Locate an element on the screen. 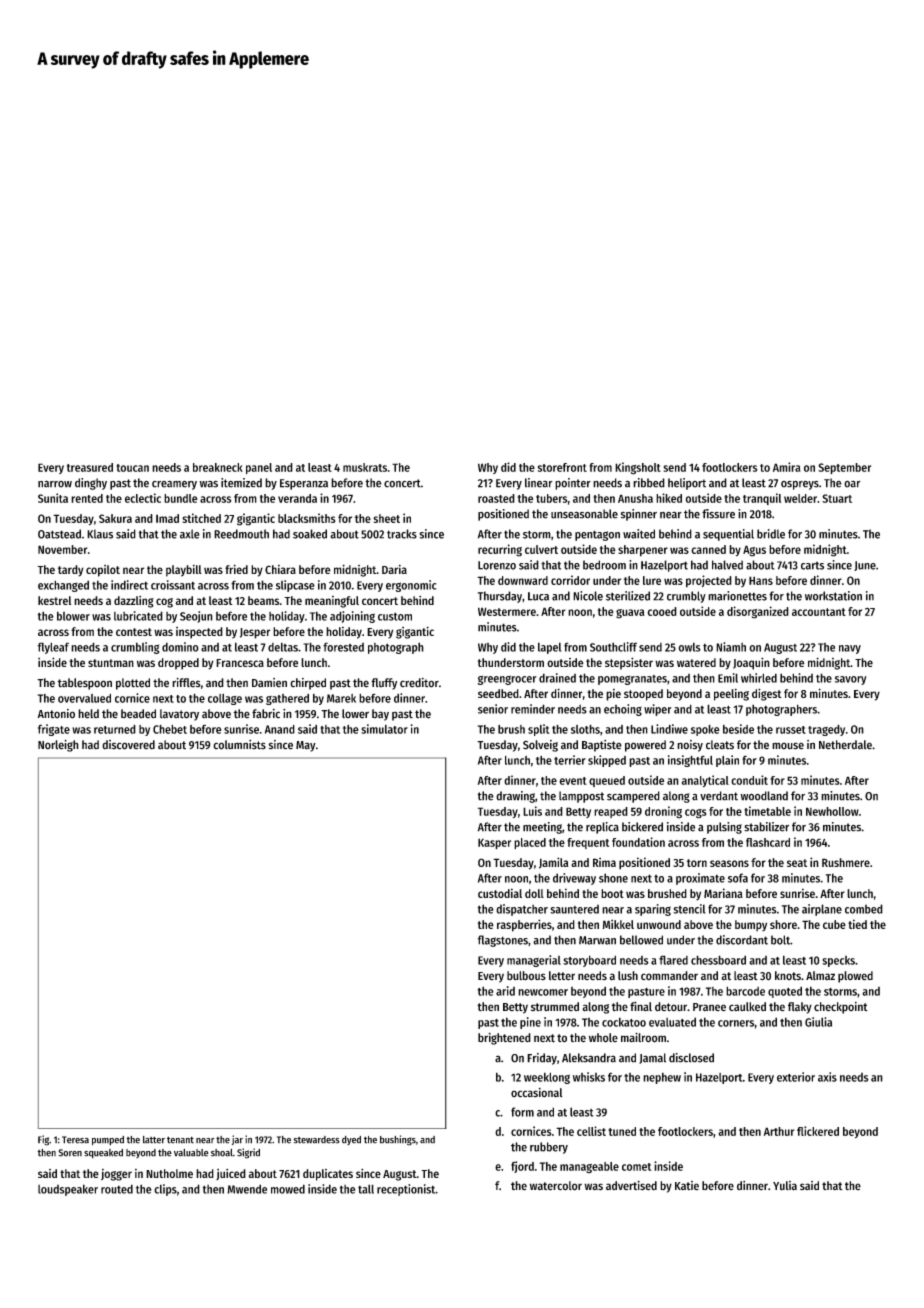 The image size is (924, 1308). clips is located at coordinates (165, 1190).
